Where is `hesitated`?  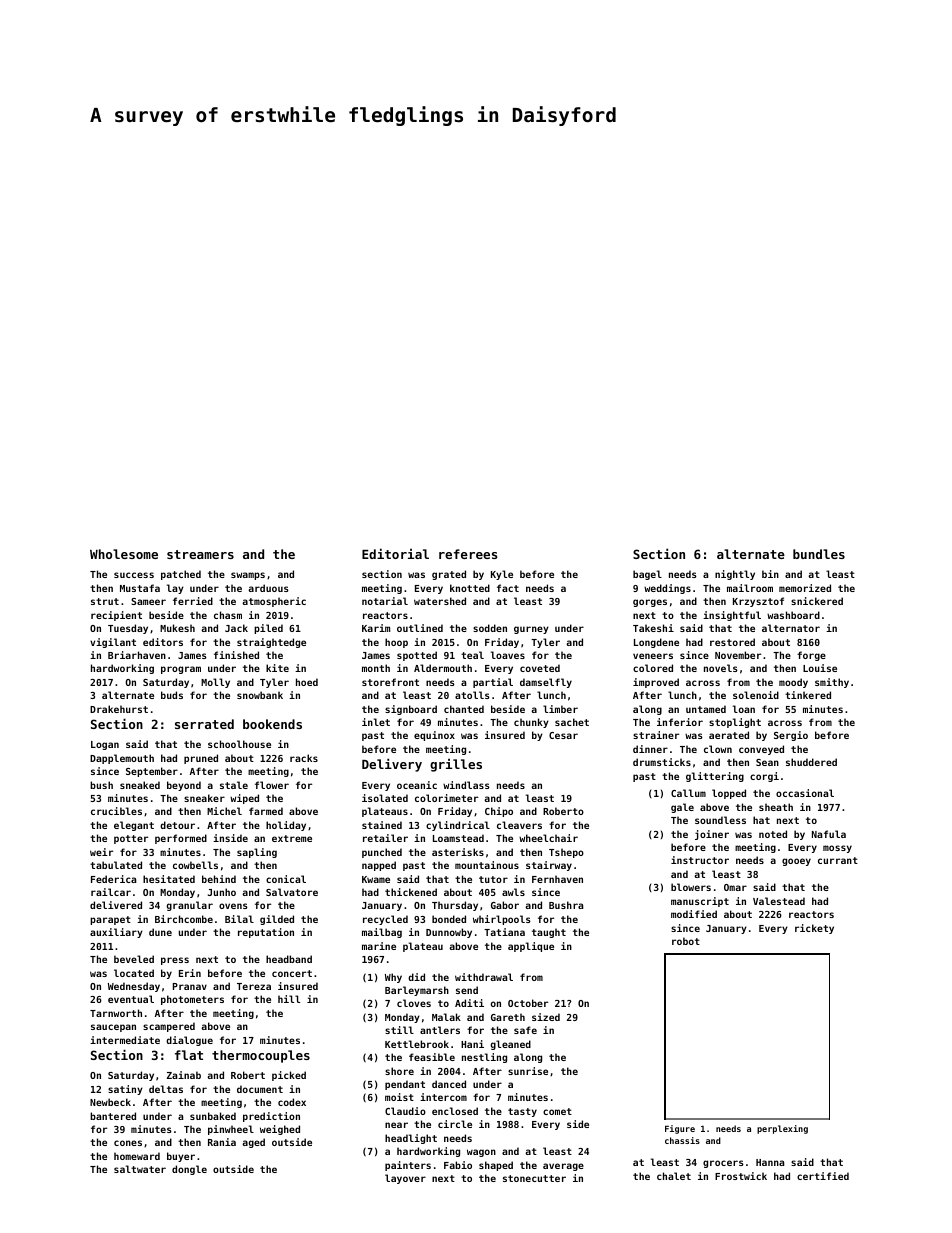
hesitated is located at coordinates (169, 879).
